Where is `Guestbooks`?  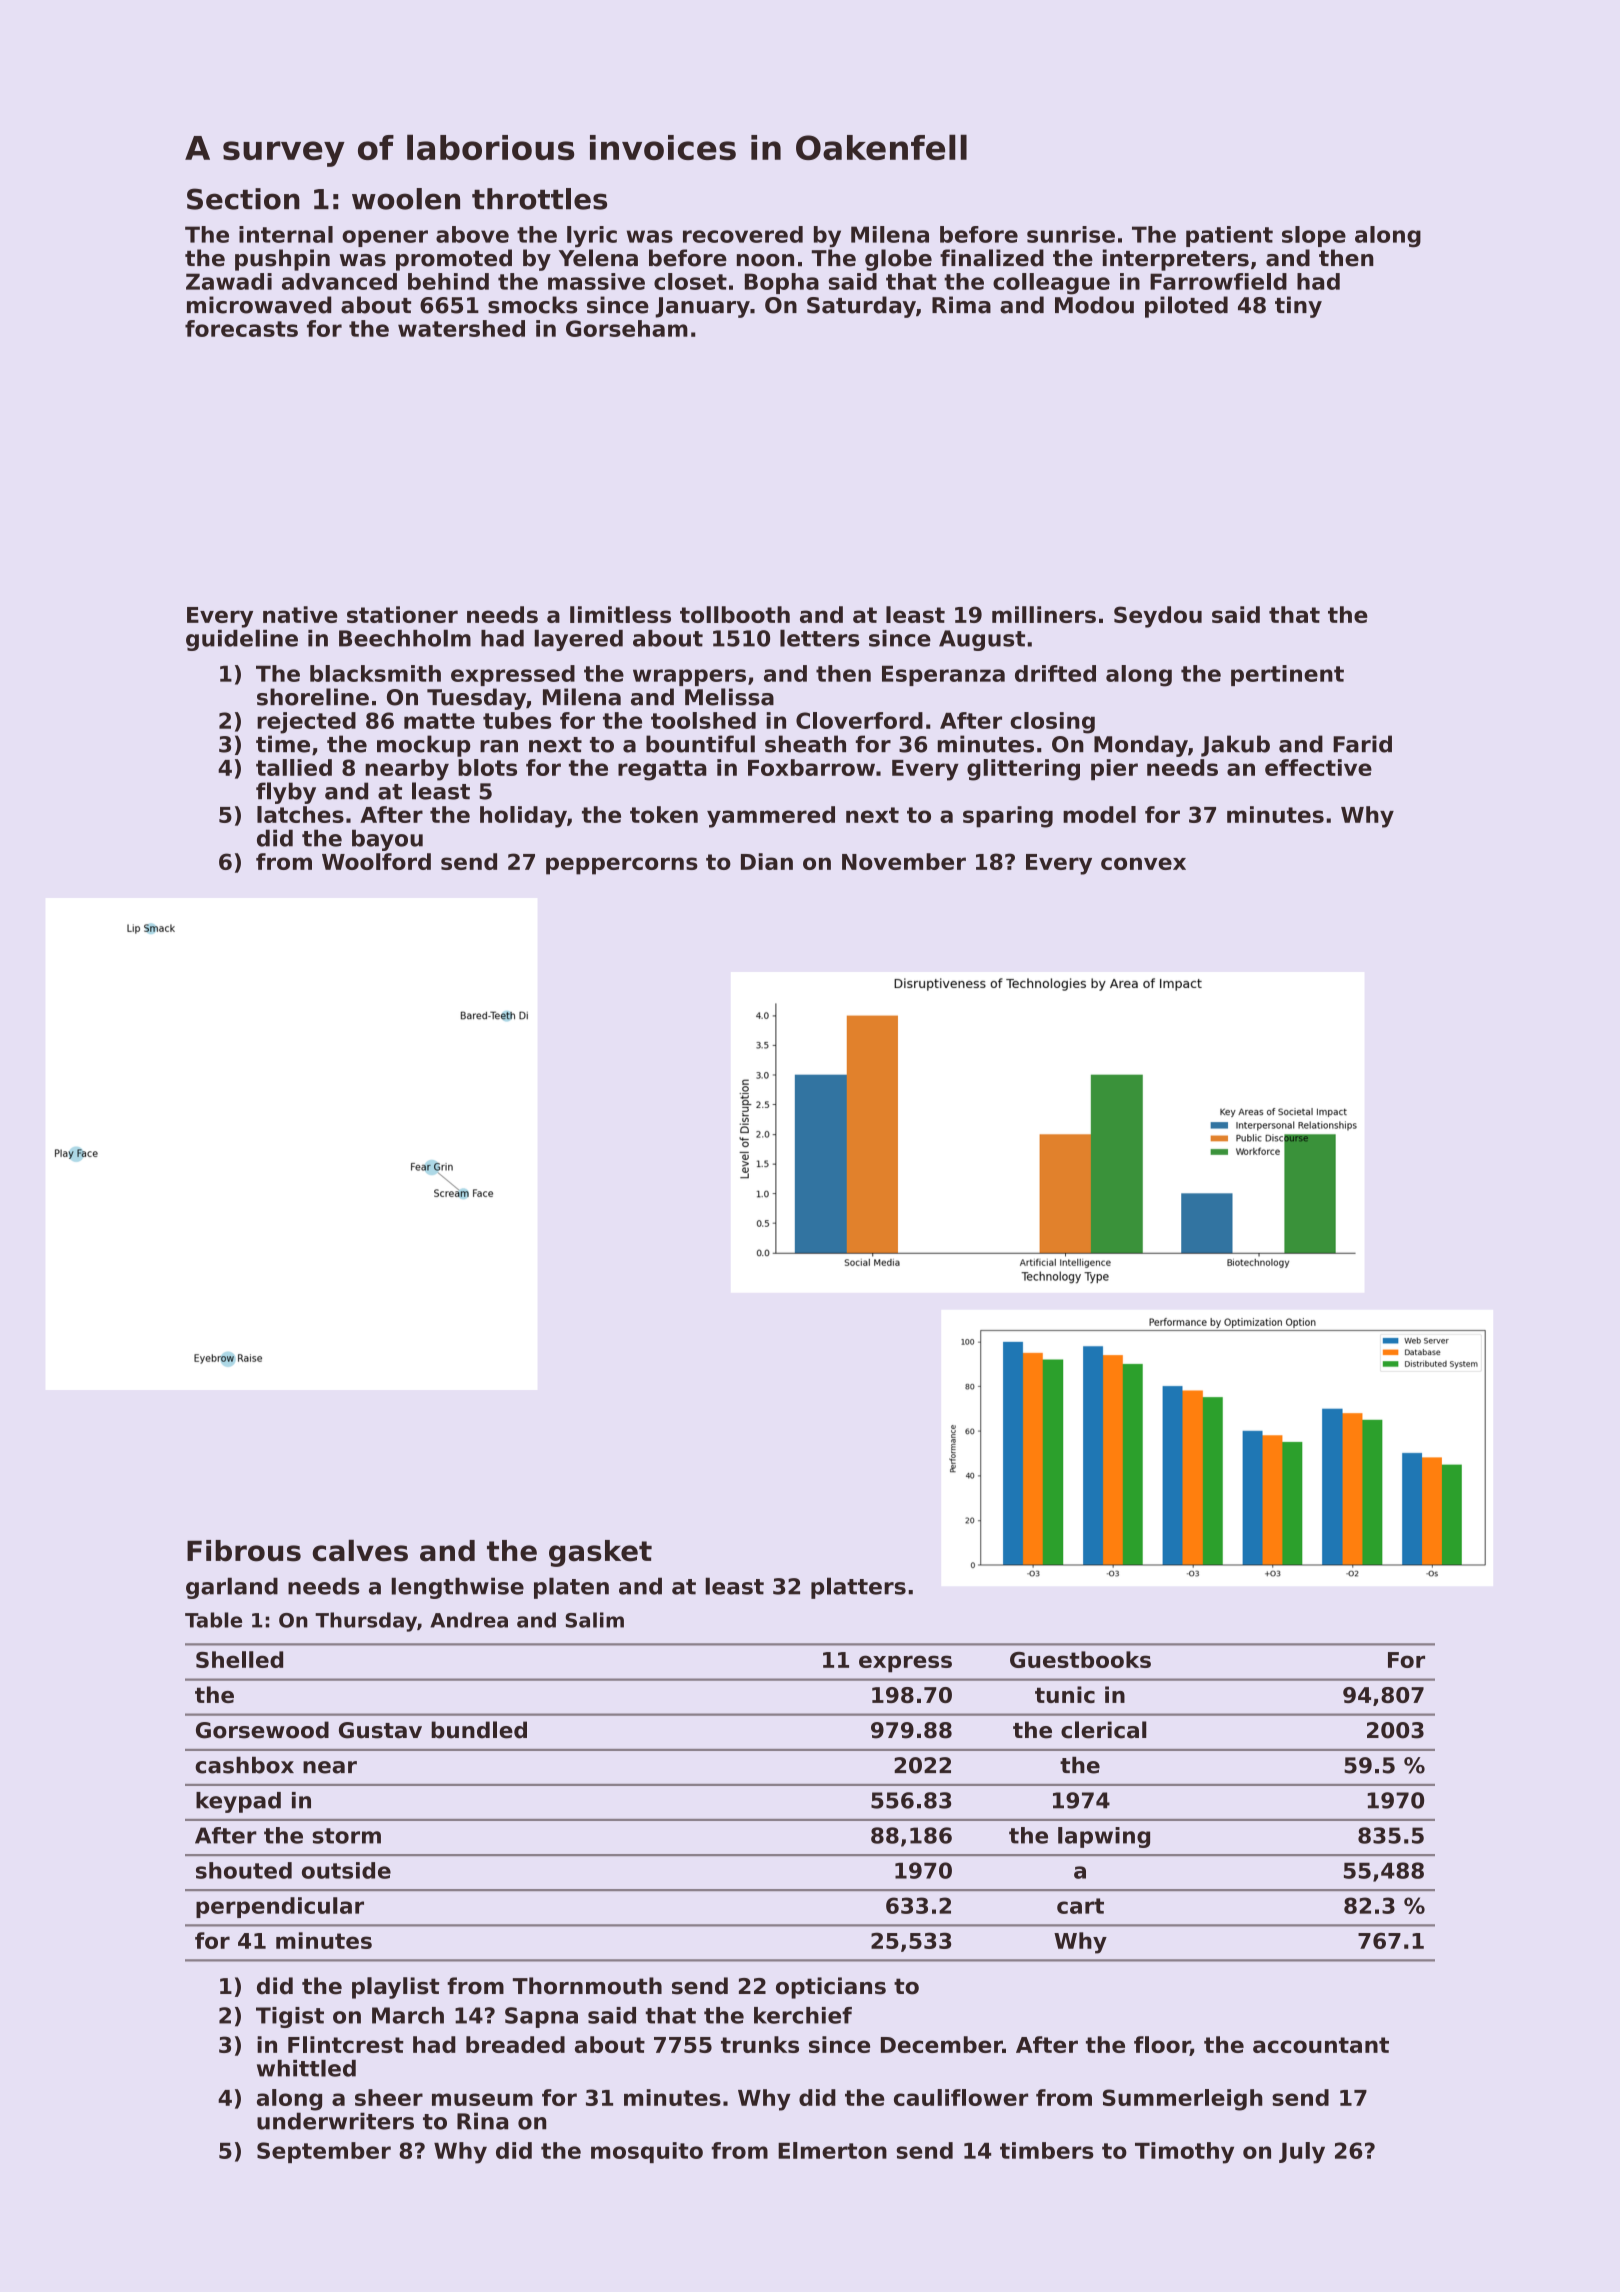 Guestbooks is located at coordinates (1080, 1659).
